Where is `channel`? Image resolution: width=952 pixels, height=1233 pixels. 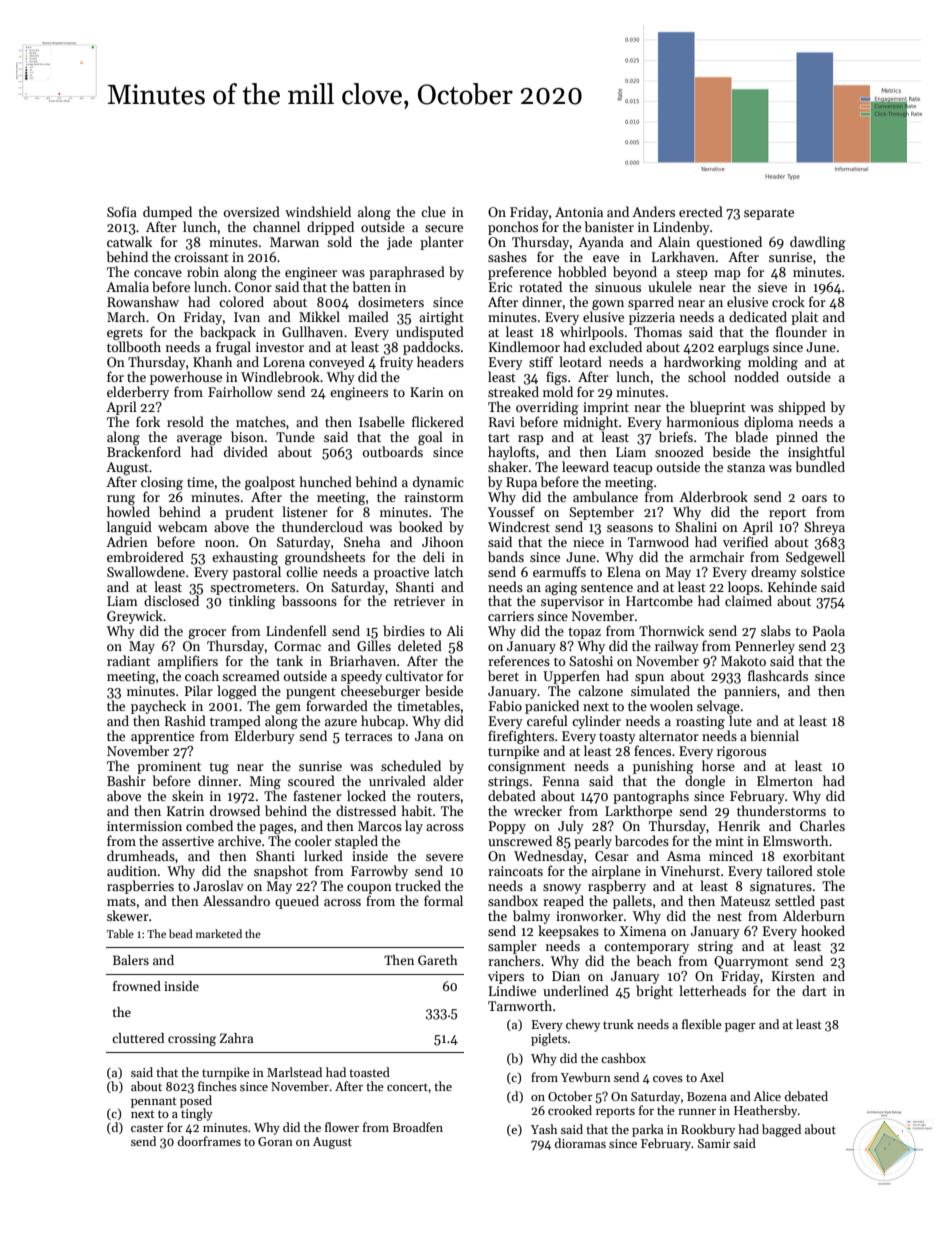 channel is located at coordinates (276, 226).
